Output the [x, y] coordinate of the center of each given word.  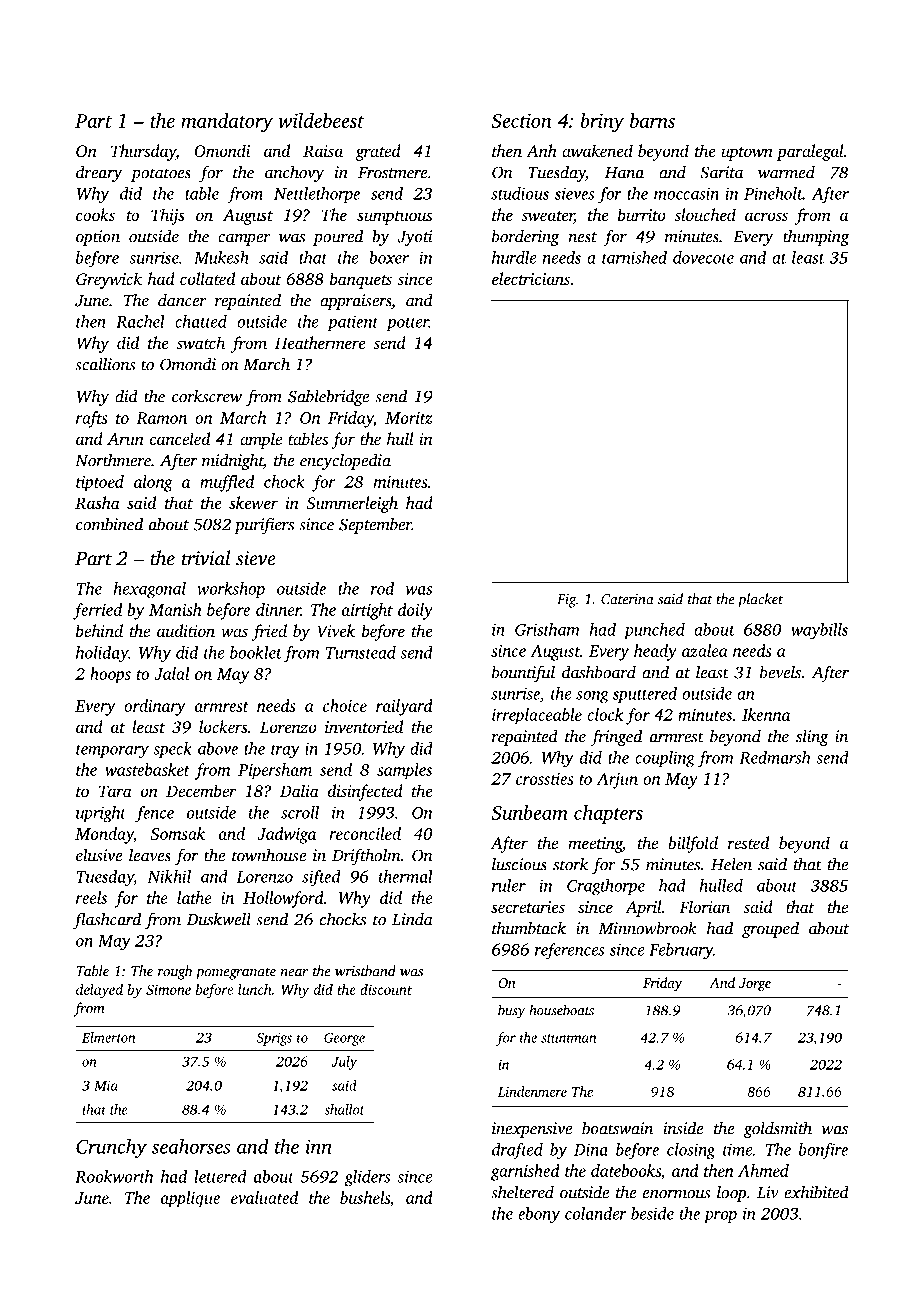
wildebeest [321, 120]
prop [720, 1217]
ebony [539, 1215]
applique [190, 1199]
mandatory [227, 123]
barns [652, 120]
